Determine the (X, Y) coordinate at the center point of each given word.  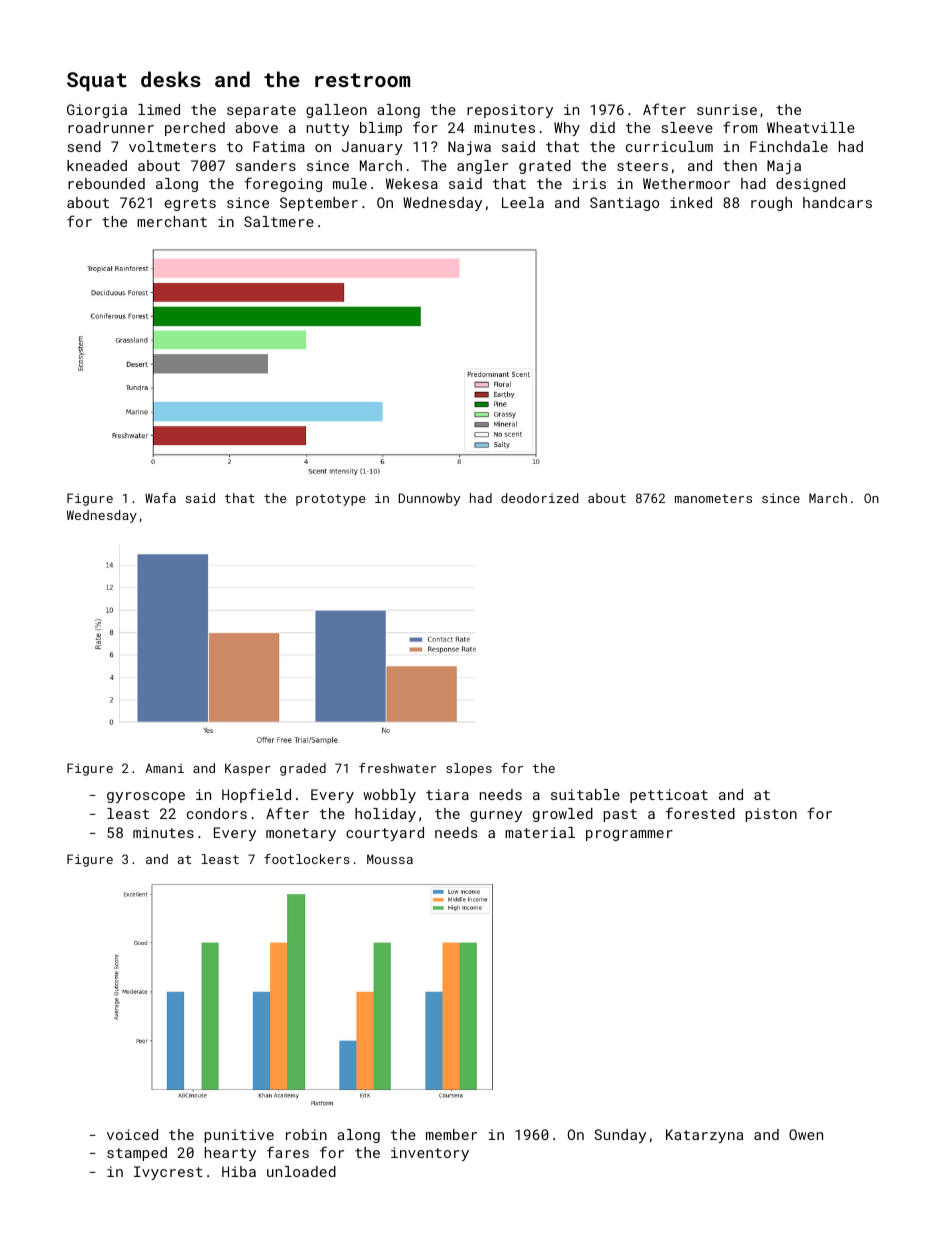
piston (771, 815)
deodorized (539, 498)
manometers (713, 498)
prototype (330, 500)
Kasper (248, 769)
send (84, 146)
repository (510, 111)
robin (306, 1134)
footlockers (307, 859)
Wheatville (811, 127)
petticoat (669, 796)
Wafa (160, 498)
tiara (447, 794)
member (451, 1134)
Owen (806, 1134)
